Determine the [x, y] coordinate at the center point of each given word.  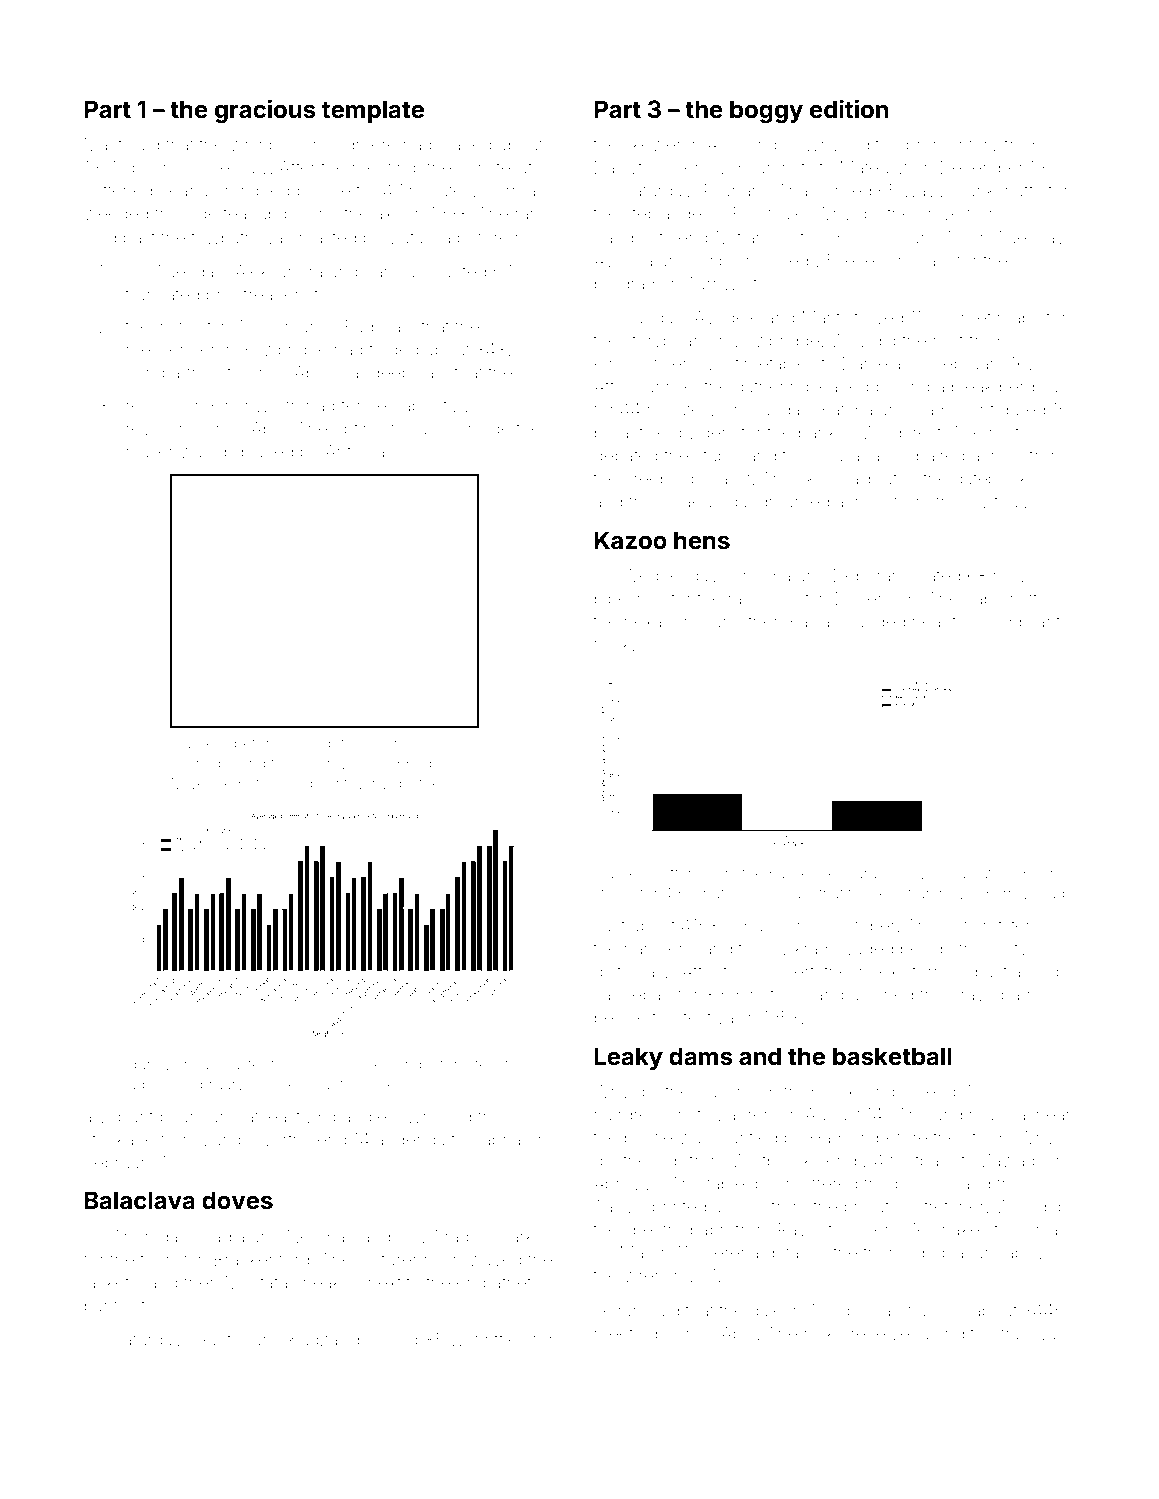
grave [973, 998]
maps [1019, 320]
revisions [162, 428]
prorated [876, 1208]
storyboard [666, 342]
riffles [505, 1339]
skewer [653, 144]
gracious [265, 111]
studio [614, 893]
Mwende [202, 783]
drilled [848, 190]
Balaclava [140, 1200]
